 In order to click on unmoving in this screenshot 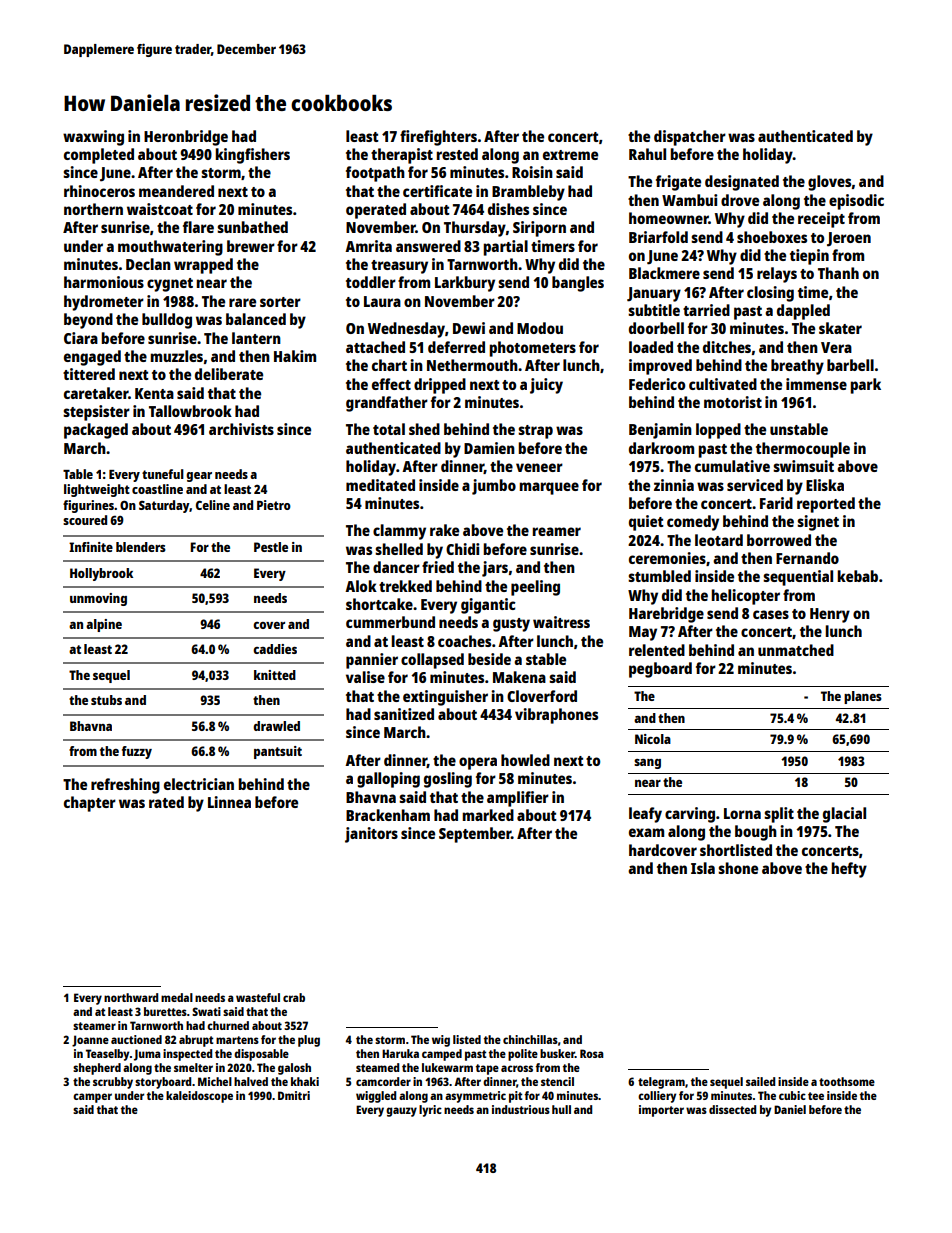, I will do `click(98, 599)`.
